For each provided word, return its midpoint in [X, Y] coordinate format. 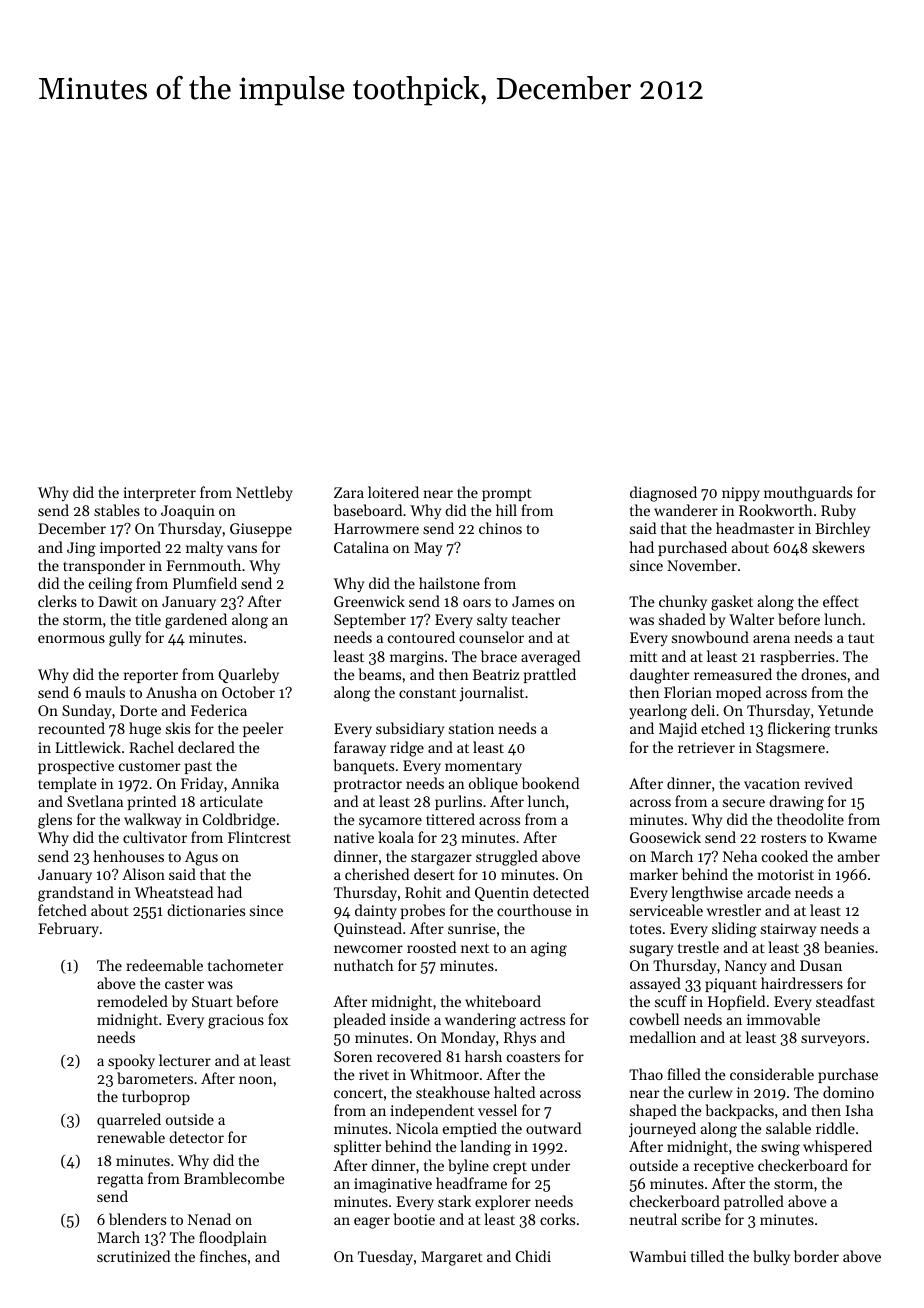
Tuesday [385, 1258]
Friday [202, 784]
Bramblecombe [234, 1178]
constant [427, 693]
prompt [507, 495]
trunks [856, 728]
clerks [57, 601]
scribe [701, 1219]
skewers [838, 547]
